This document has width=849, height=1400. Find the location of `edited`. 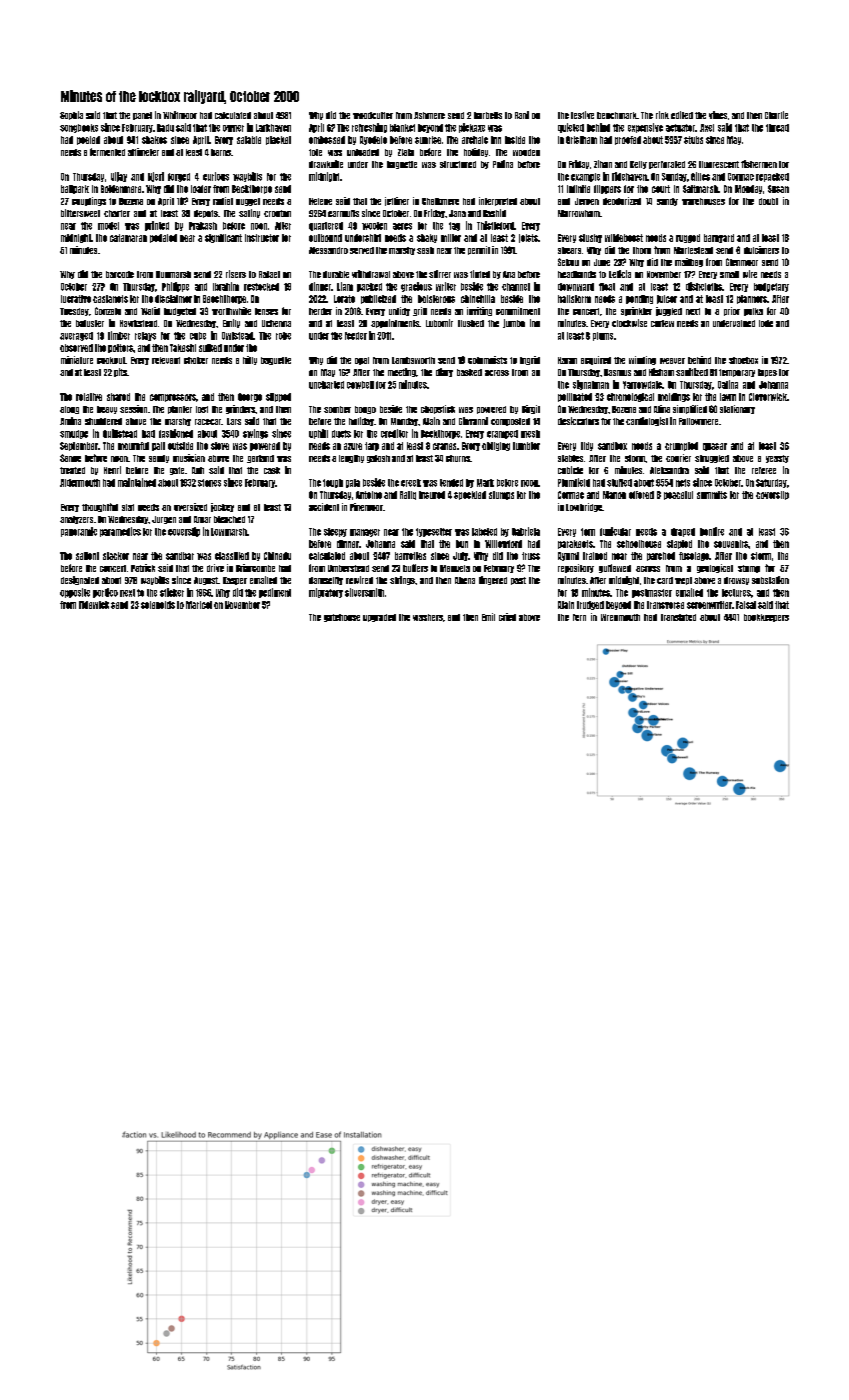

edited is located at coordinates (682, 115).
